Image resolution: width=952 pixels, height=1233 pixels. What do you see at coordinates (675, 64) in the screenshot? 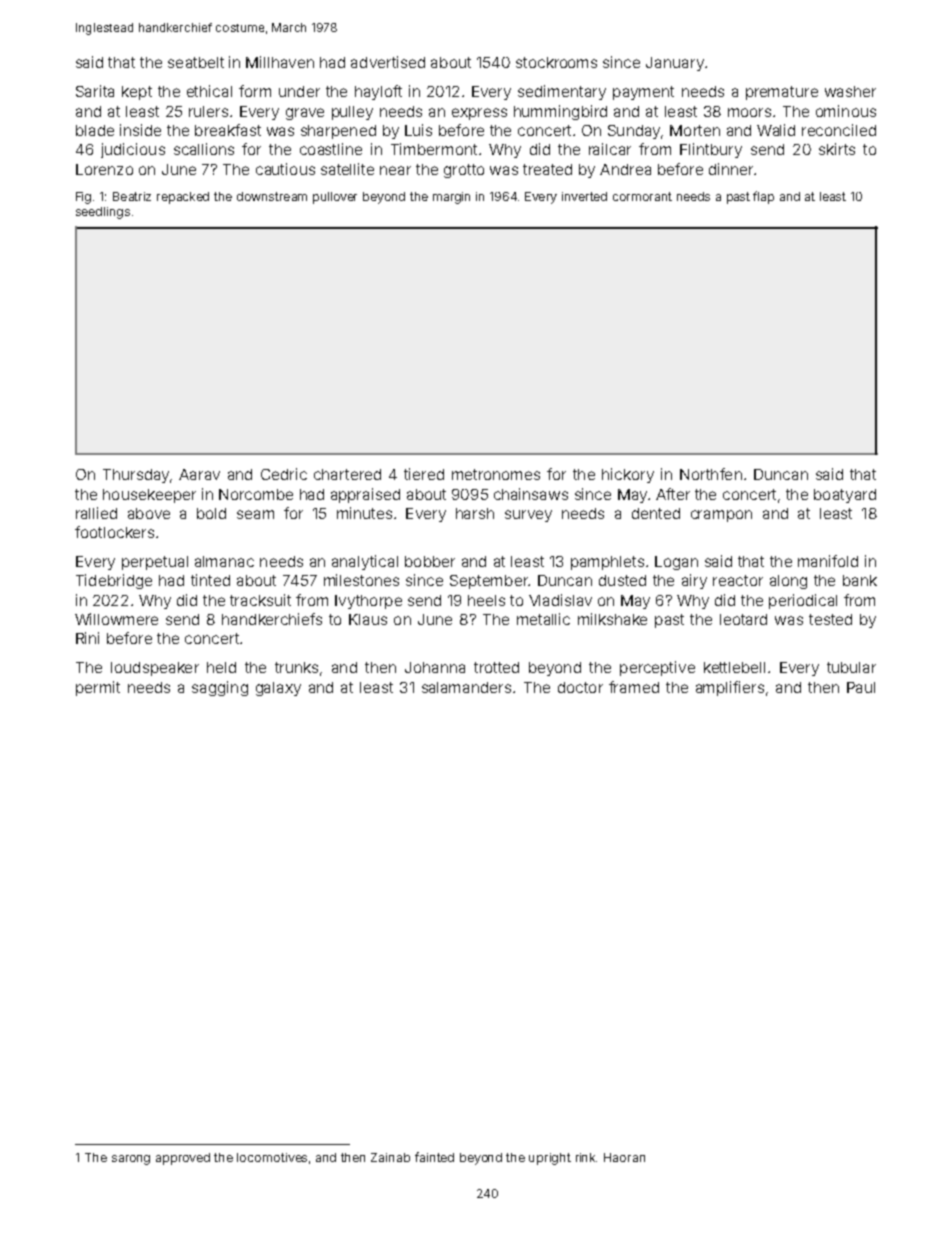
I see `January` at bounding box center [675, 64].
